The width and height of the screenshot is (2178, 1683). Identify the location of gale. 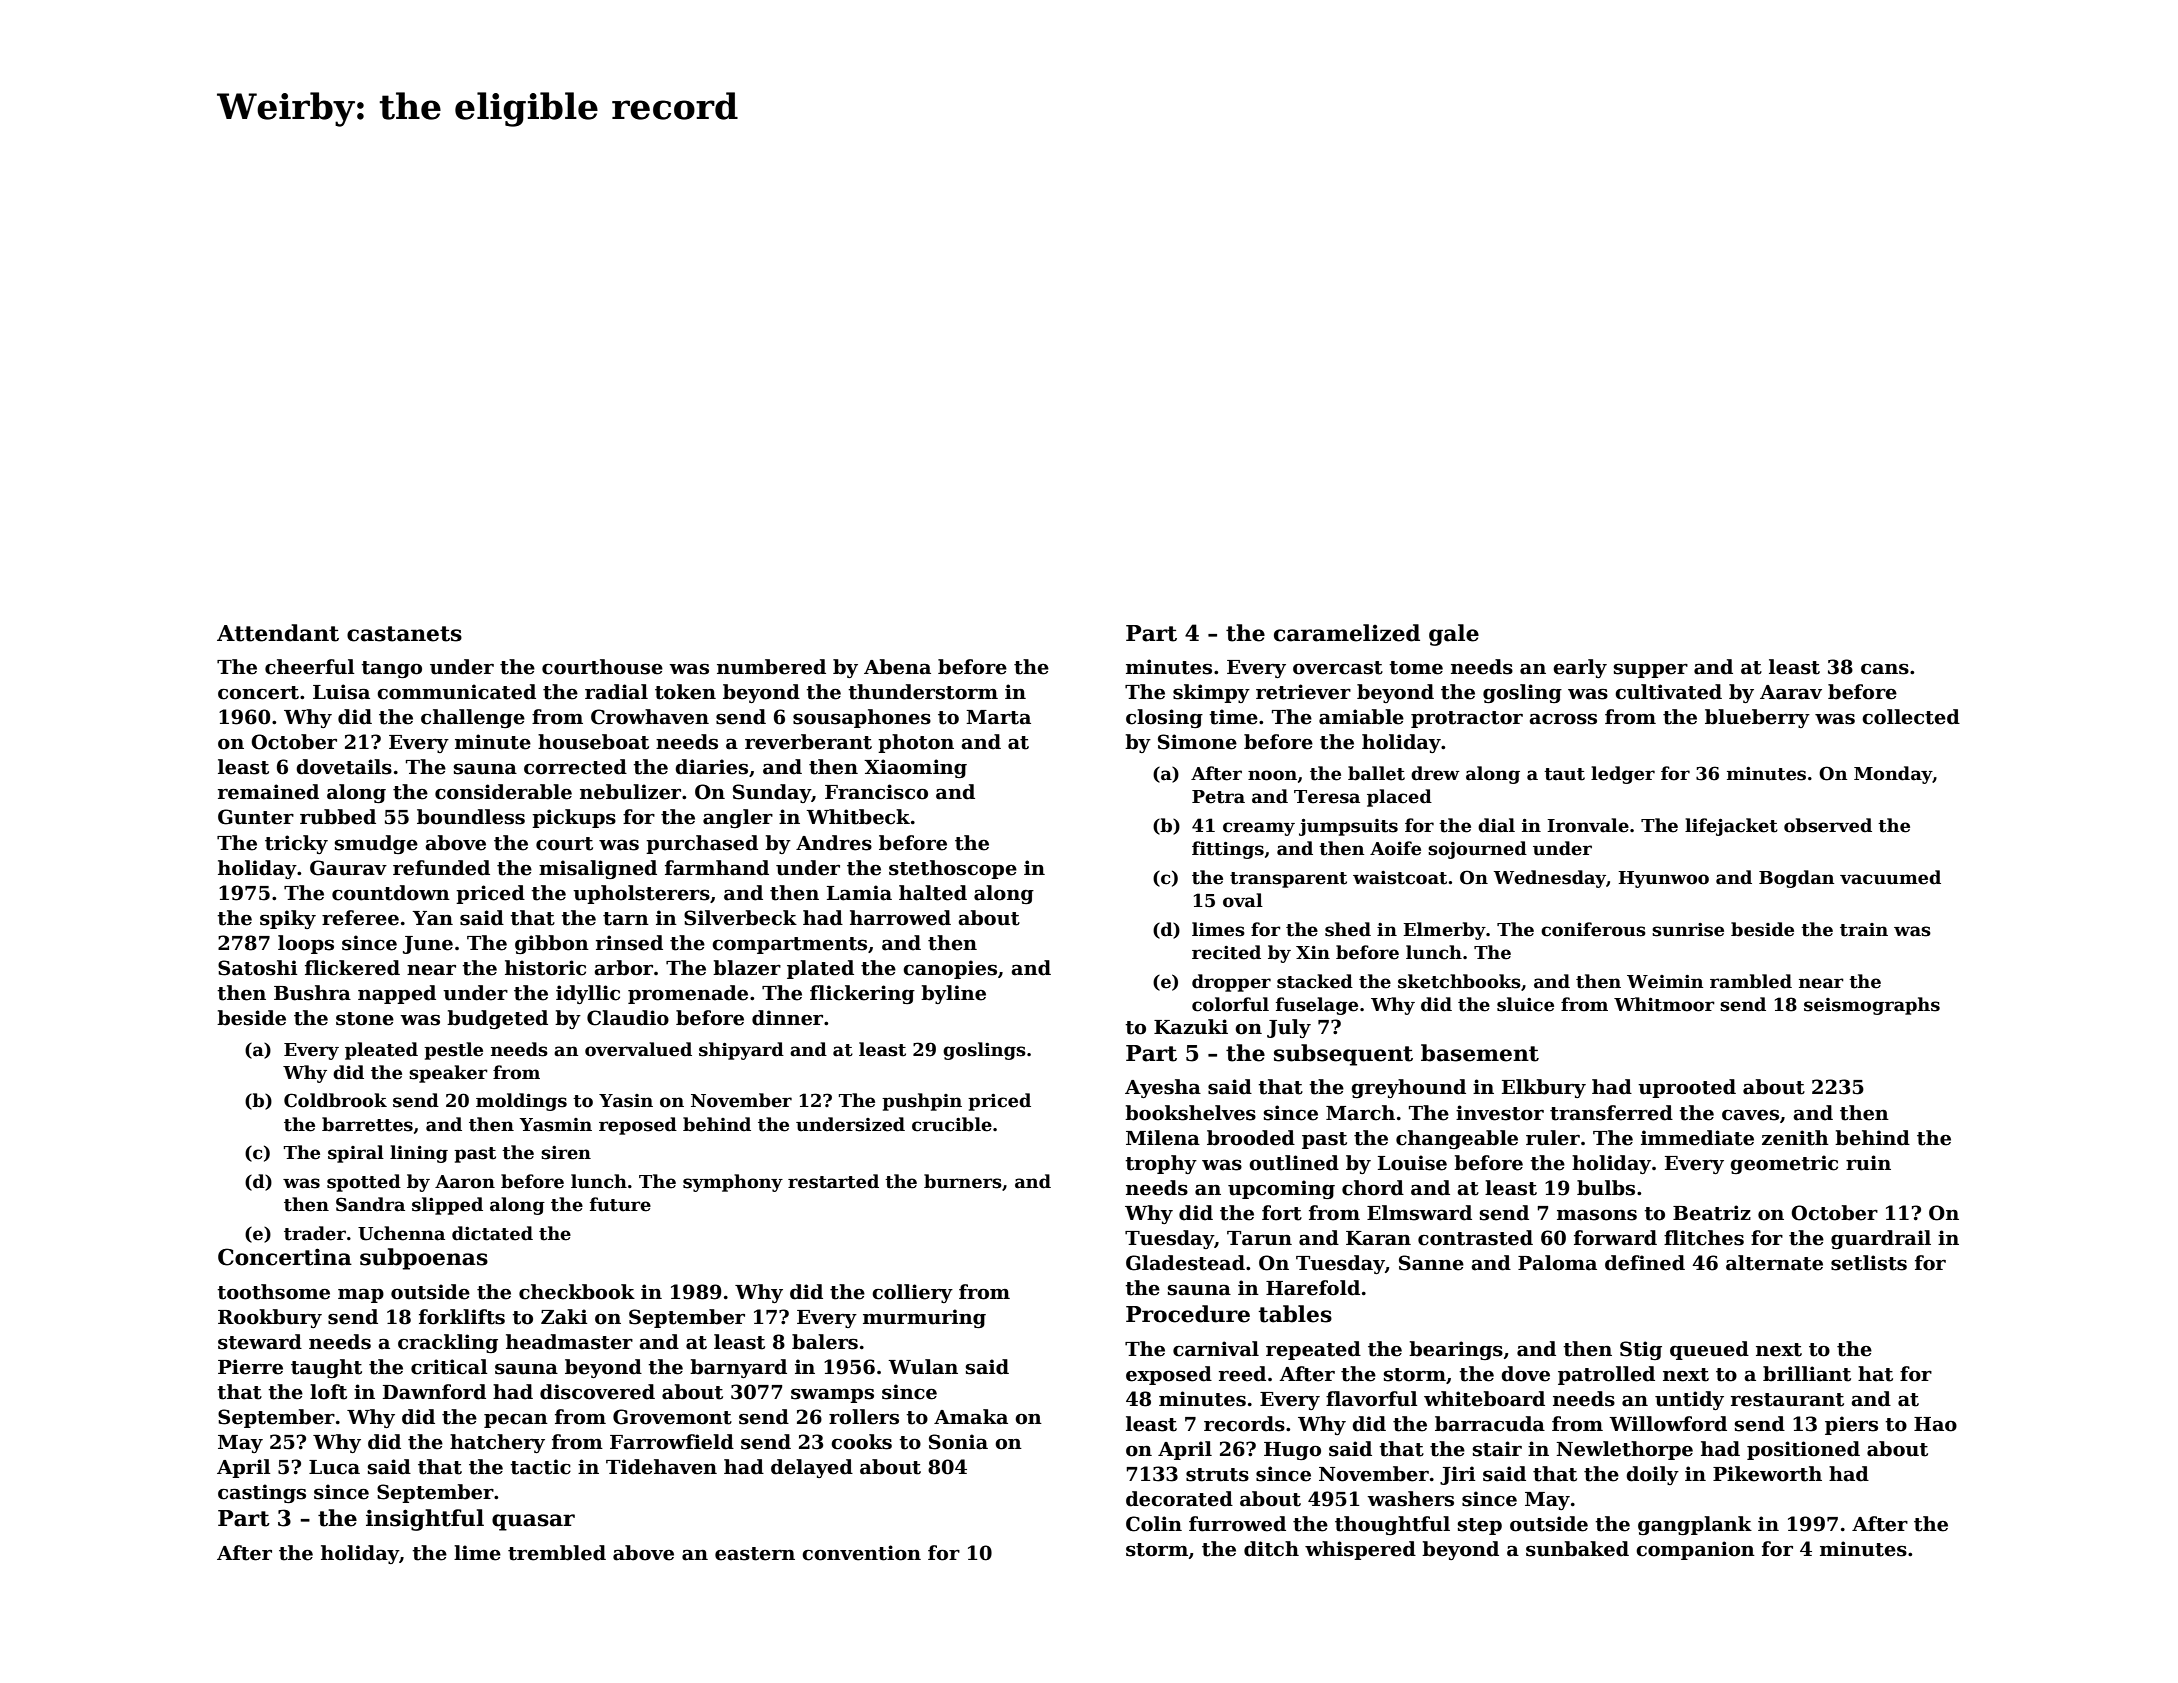
(1454, 635).
